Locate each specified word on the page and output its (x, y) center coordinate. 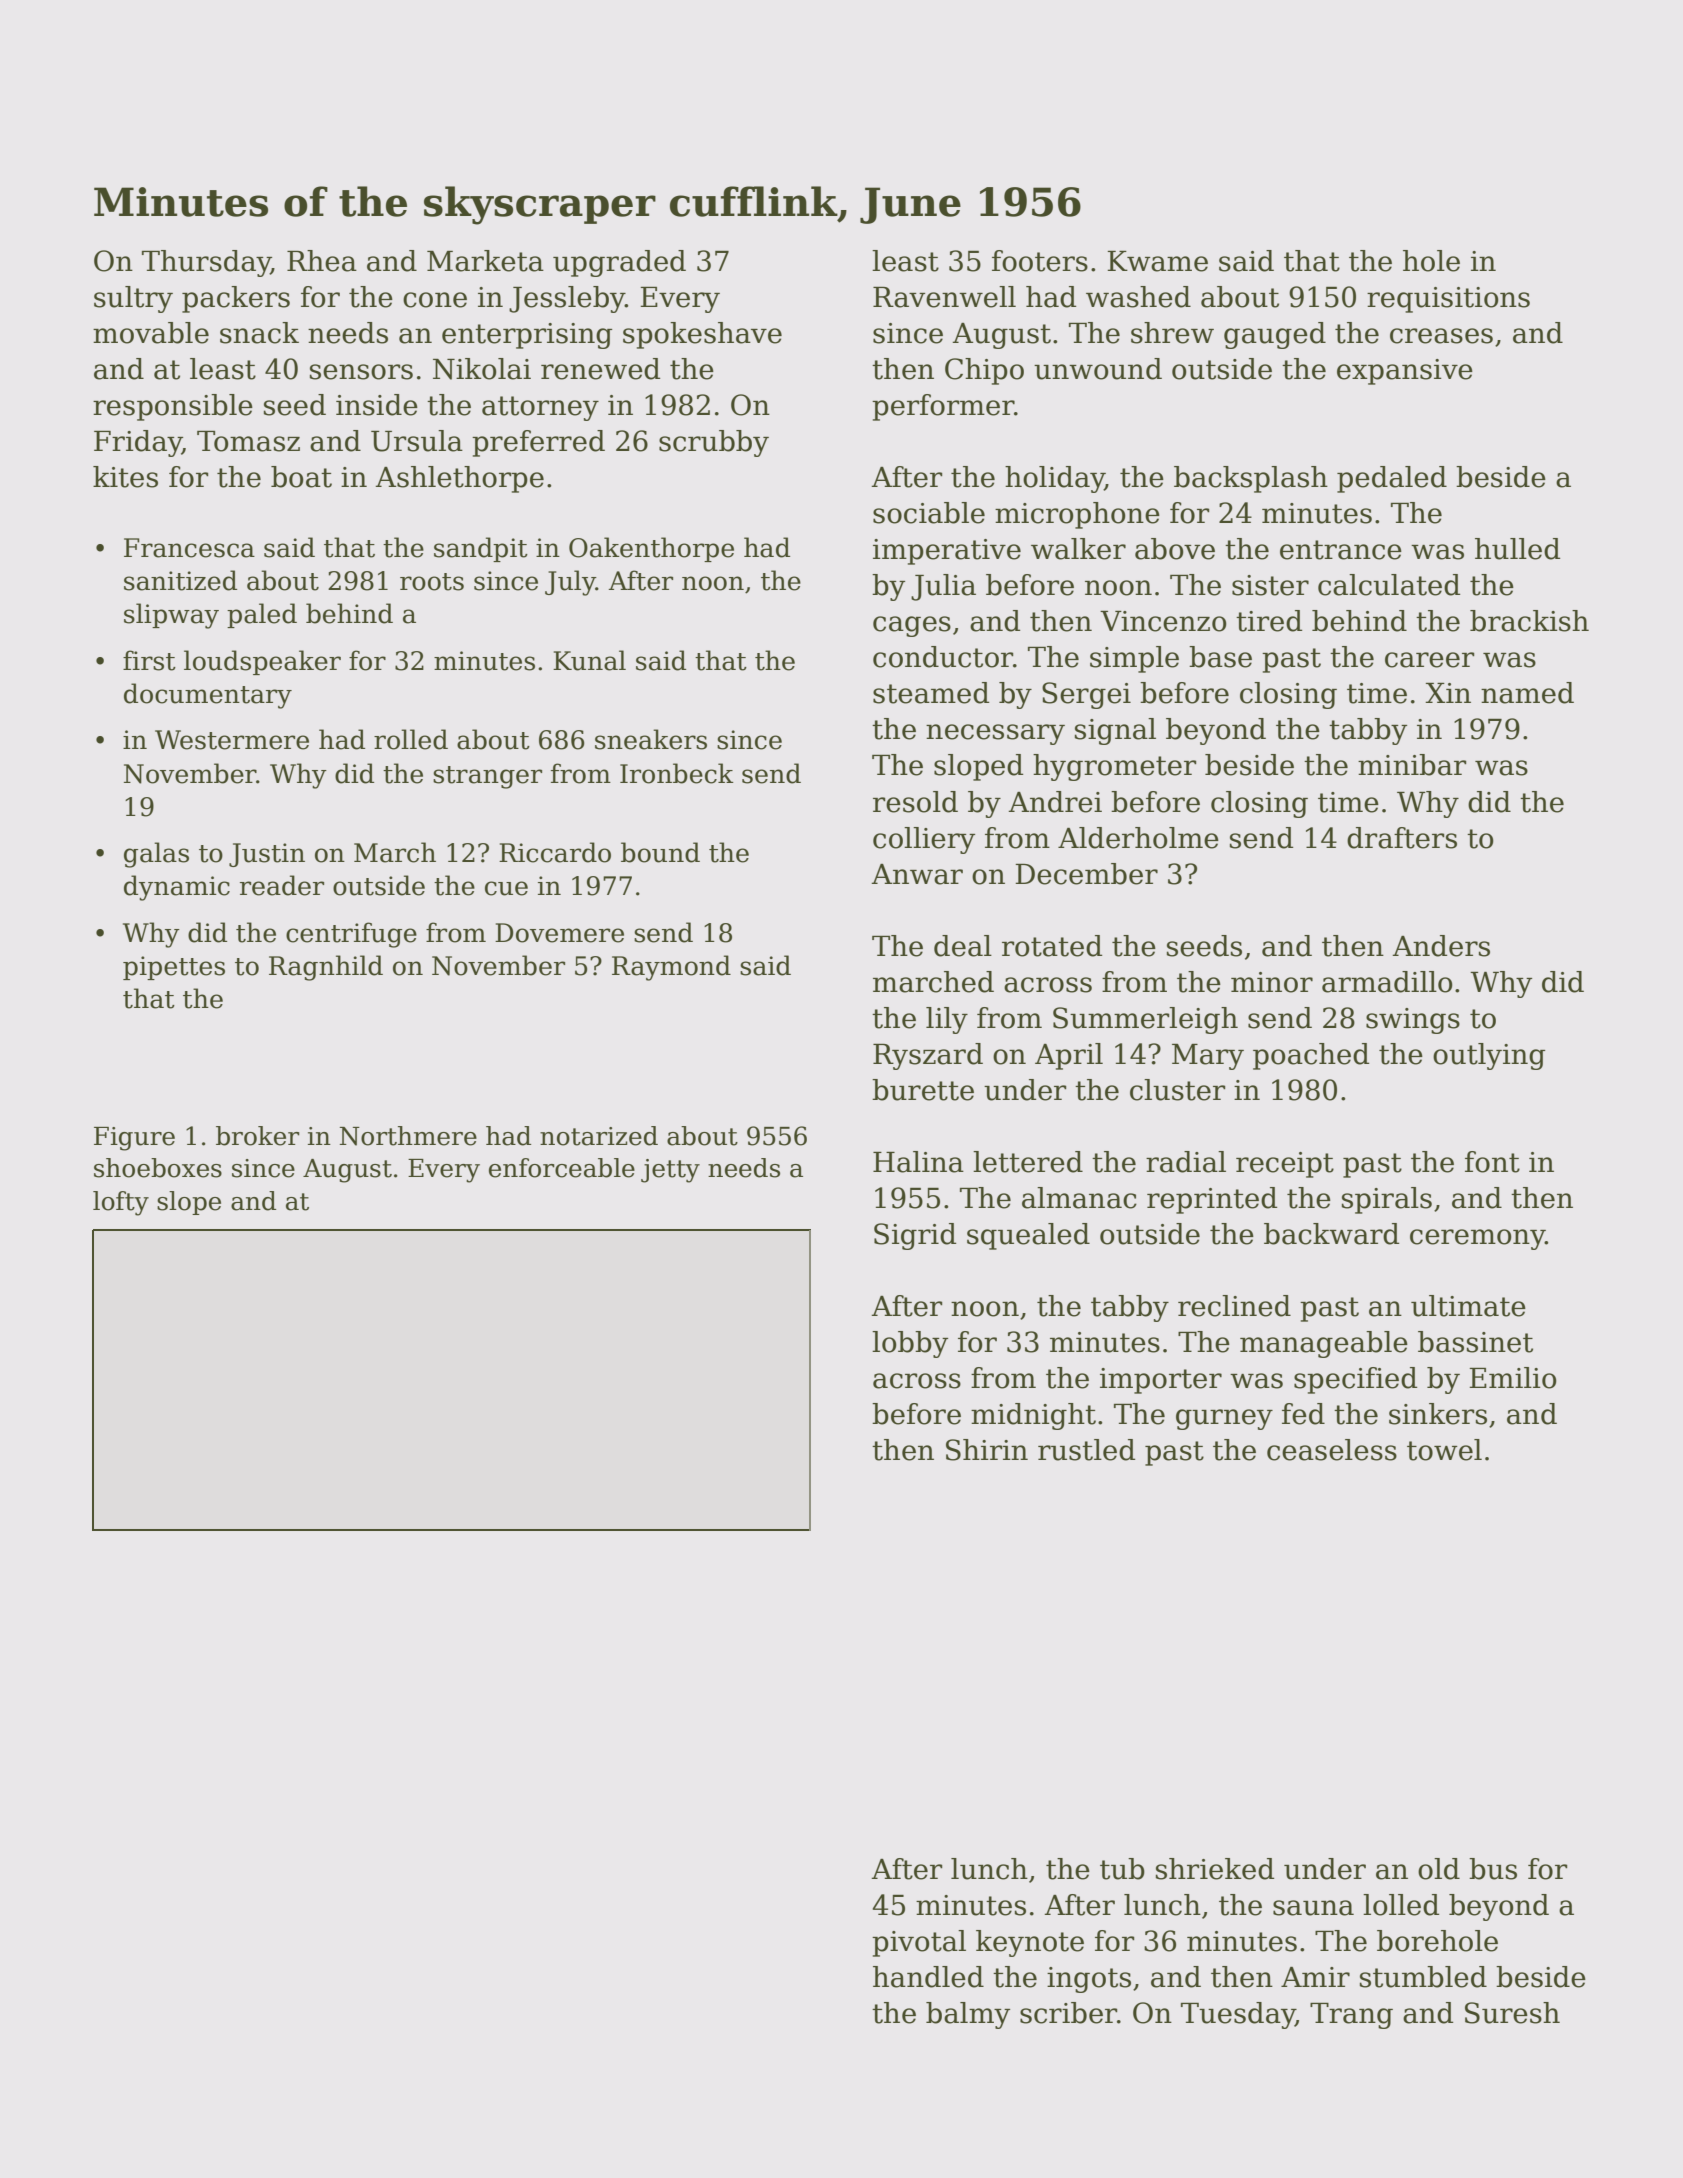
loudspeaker (262, 662)
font (1492, 1162)
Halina (918, 1162)
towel (1444, 1450)
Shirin (987, 1450)
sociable (929, 513)
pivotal (919, 1943)
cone (435, 300)
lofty (121, 1203)
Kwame (1157, 261)
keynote (1030, 1943)
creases (1441, 336)
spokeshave (702, 335)
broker (258, 1136)
